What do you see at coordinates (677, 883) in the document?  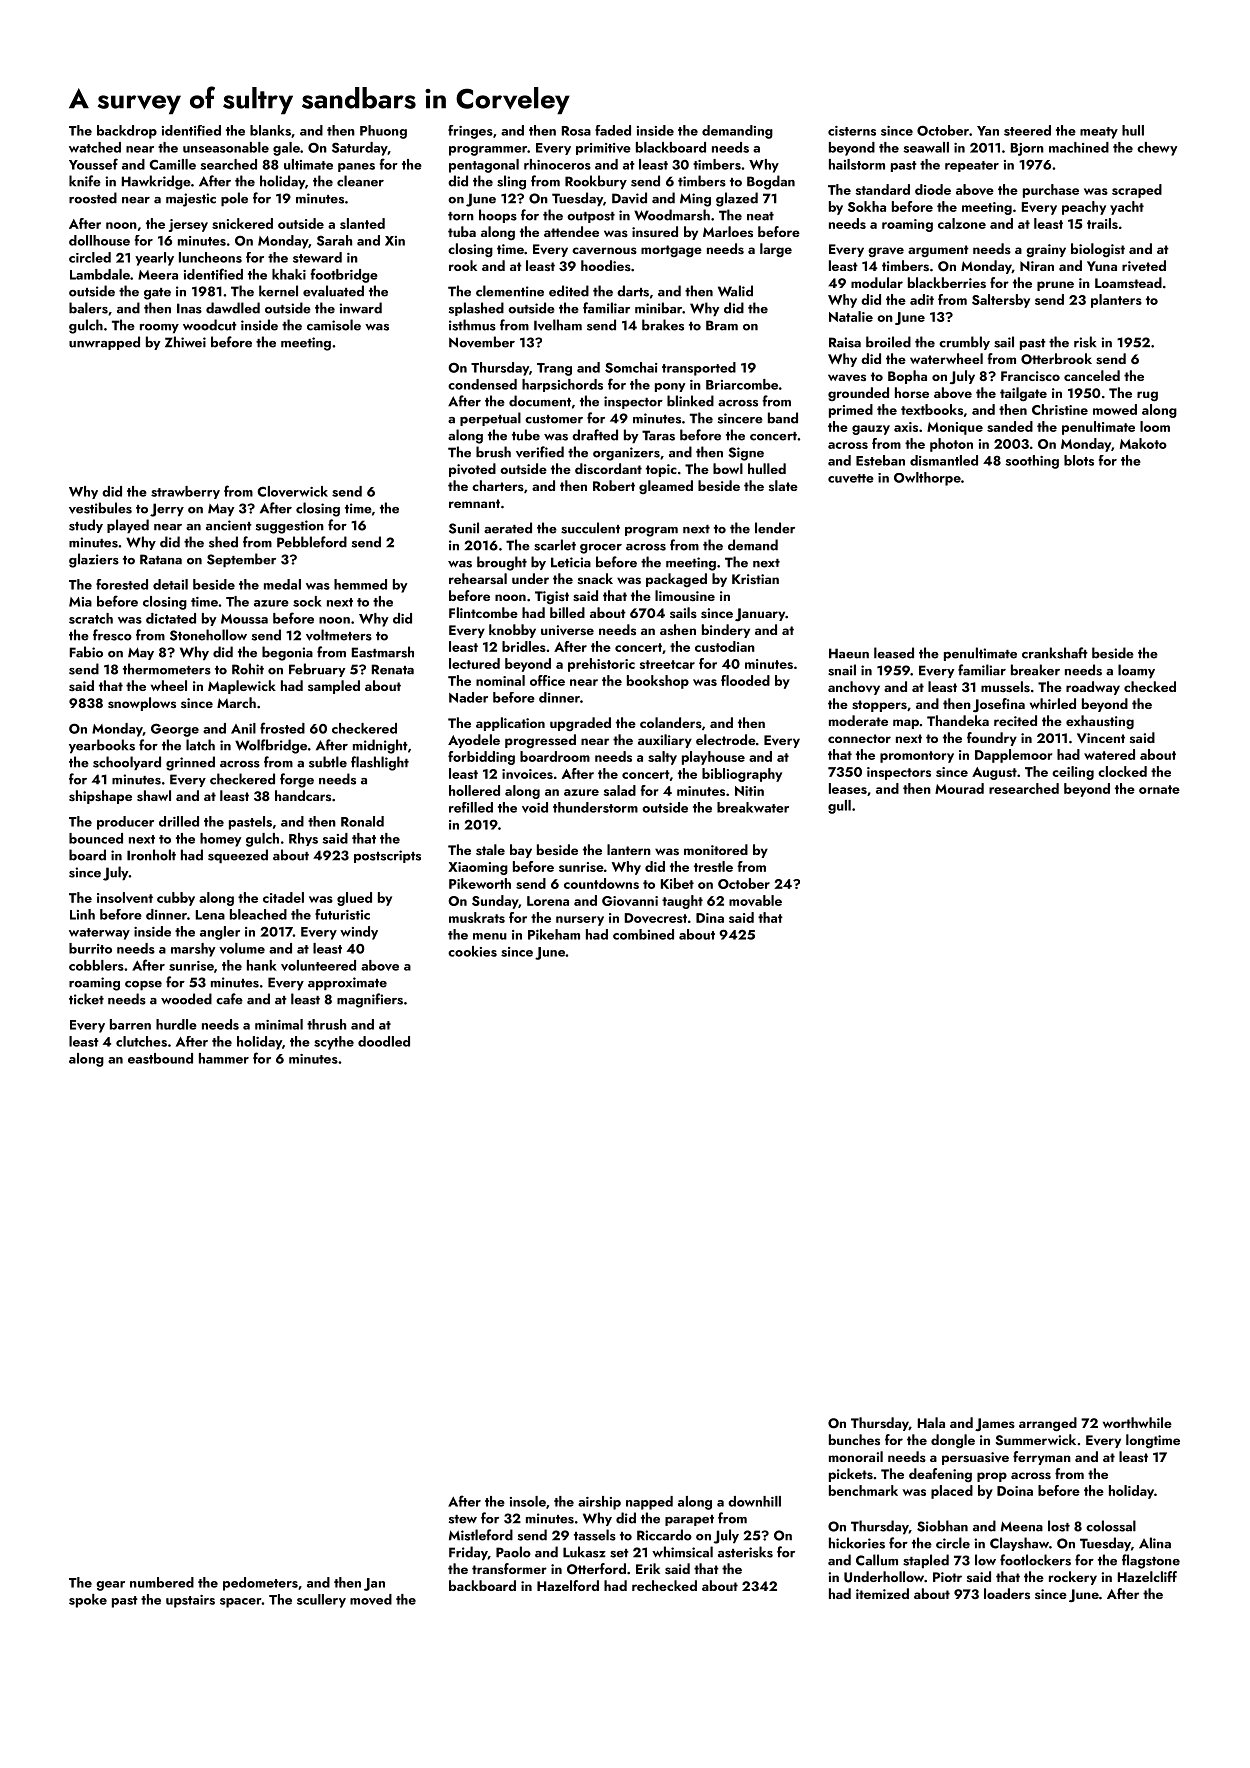 I see `Kibet` at bounding box center [677, 883].
